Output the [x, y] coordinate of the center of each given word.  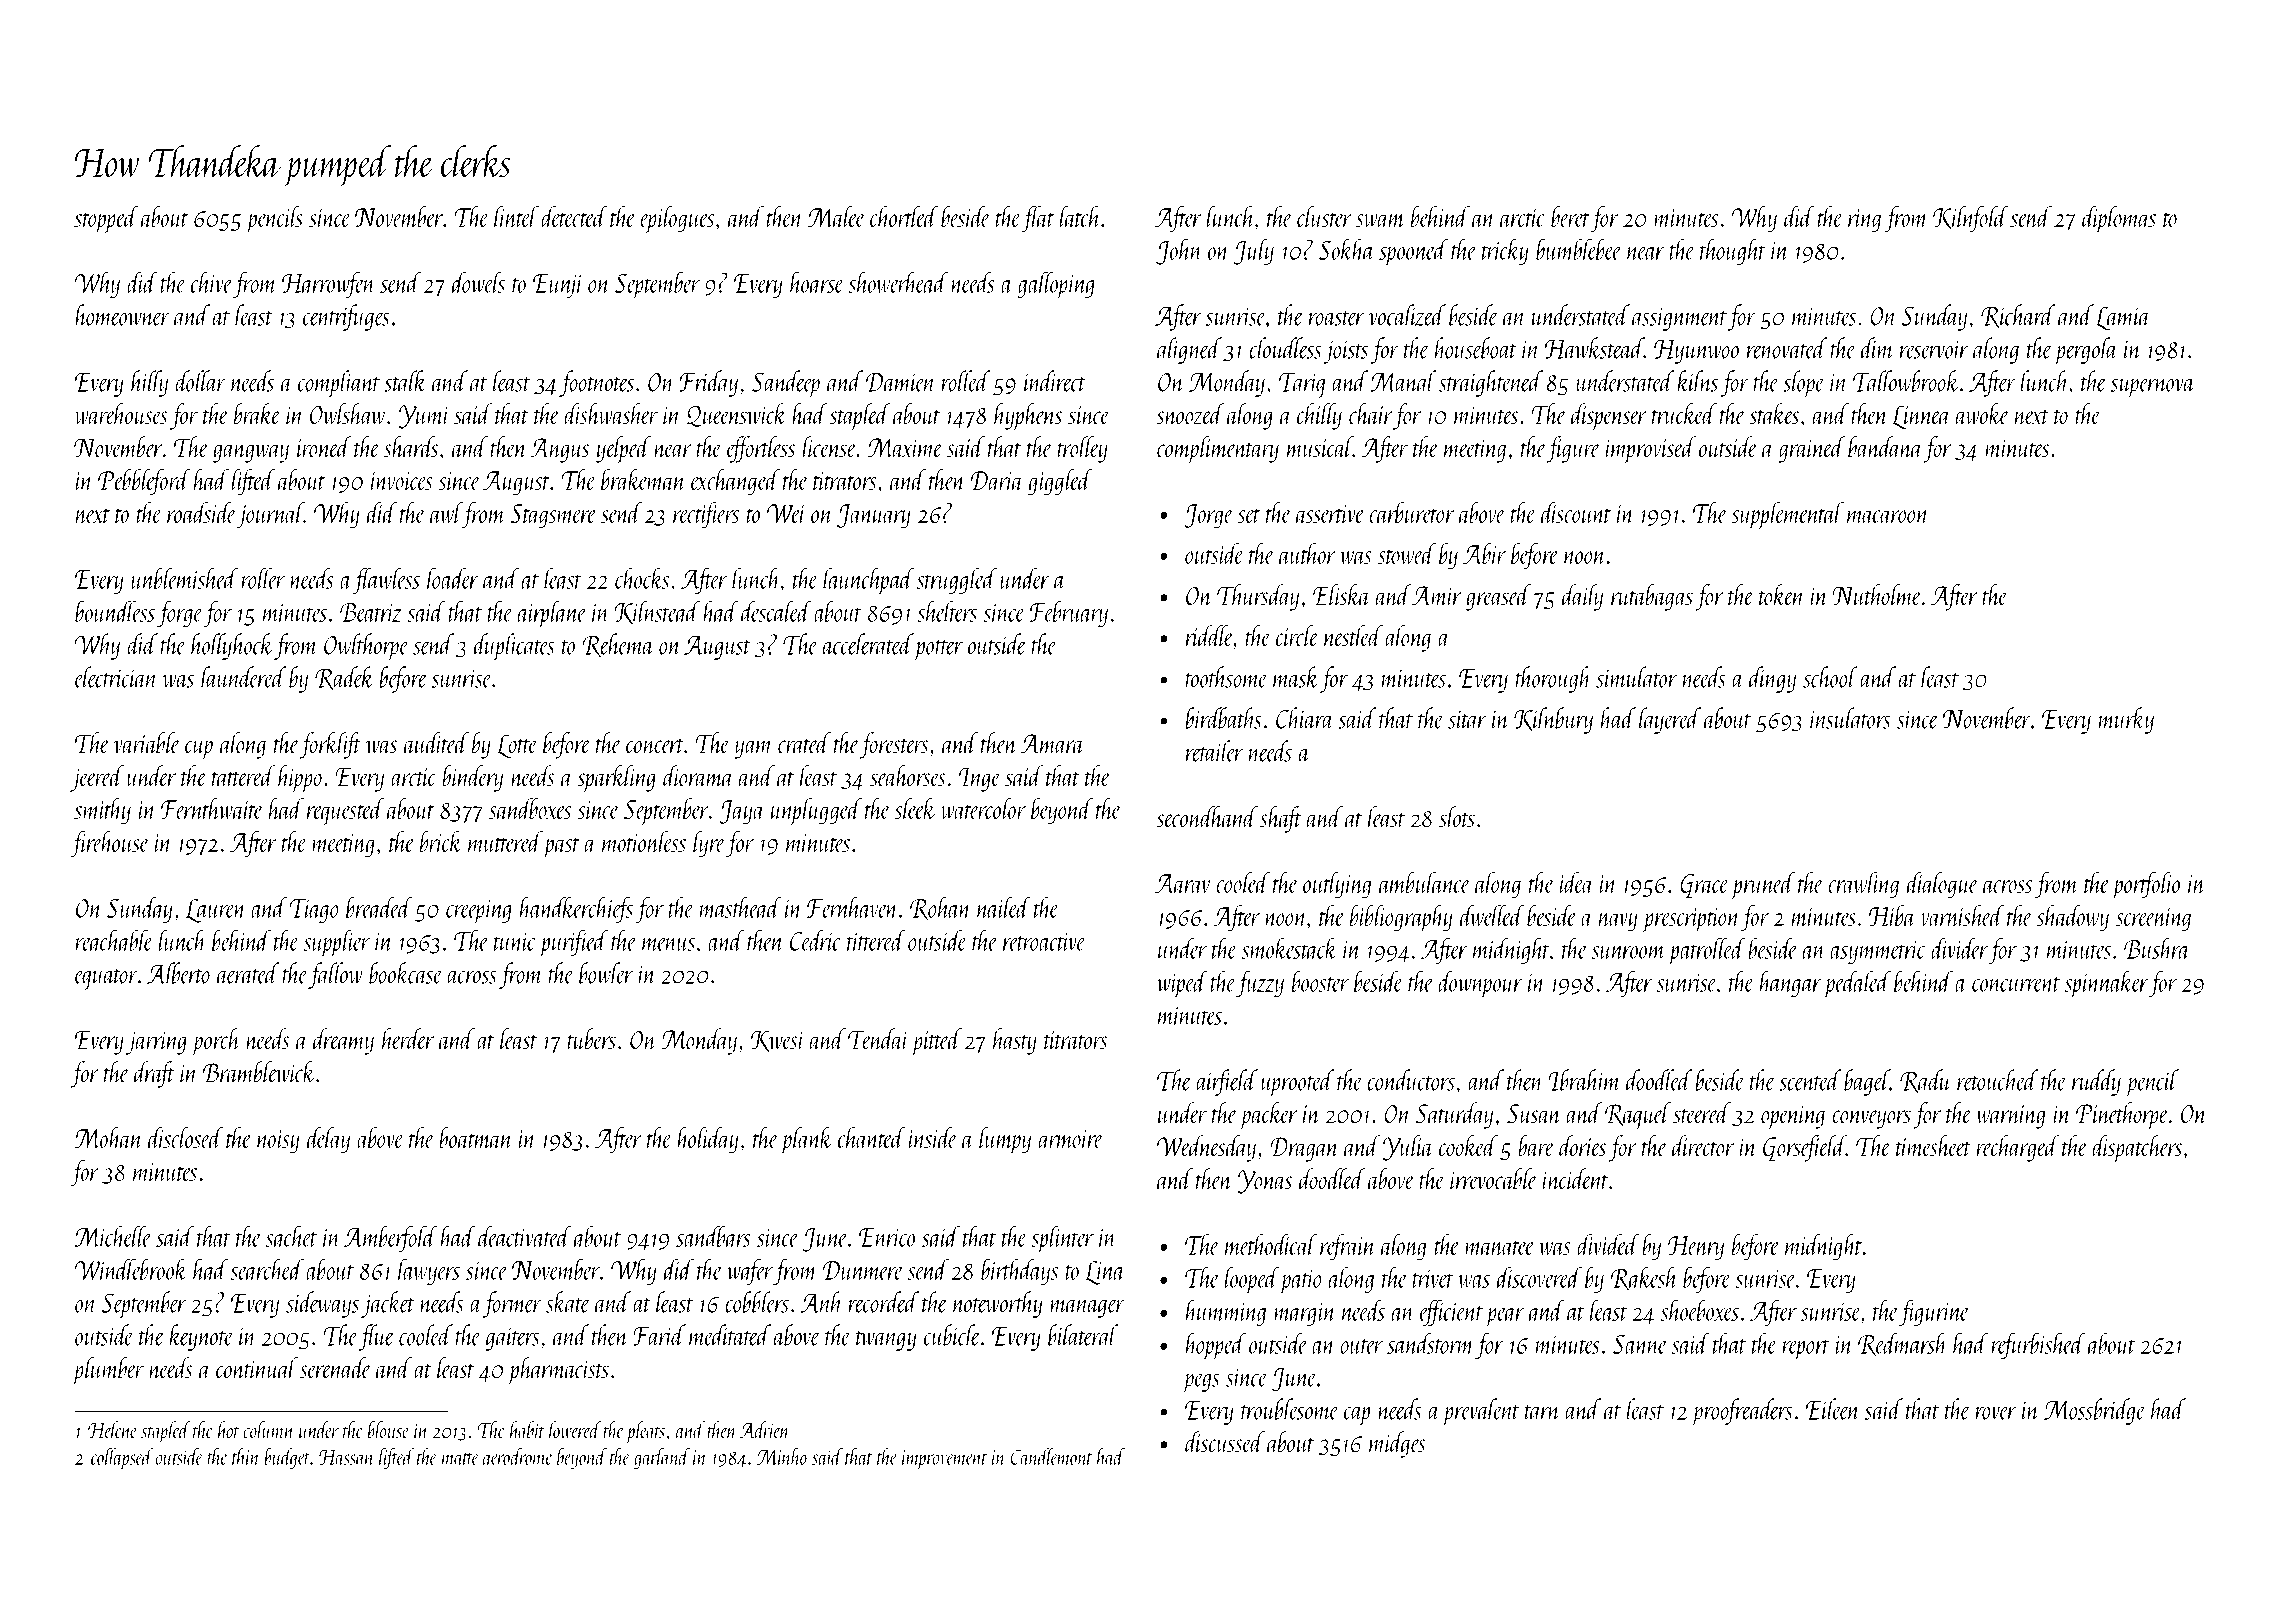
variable [147, 743]
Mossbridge [2095, 1411]
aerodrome [517, 1456]
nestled [1353, 636]
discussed [1225, 1442]
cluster [1324, 216]
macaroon [1888, 516]
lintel [516, 216]
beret [1570, 216]
